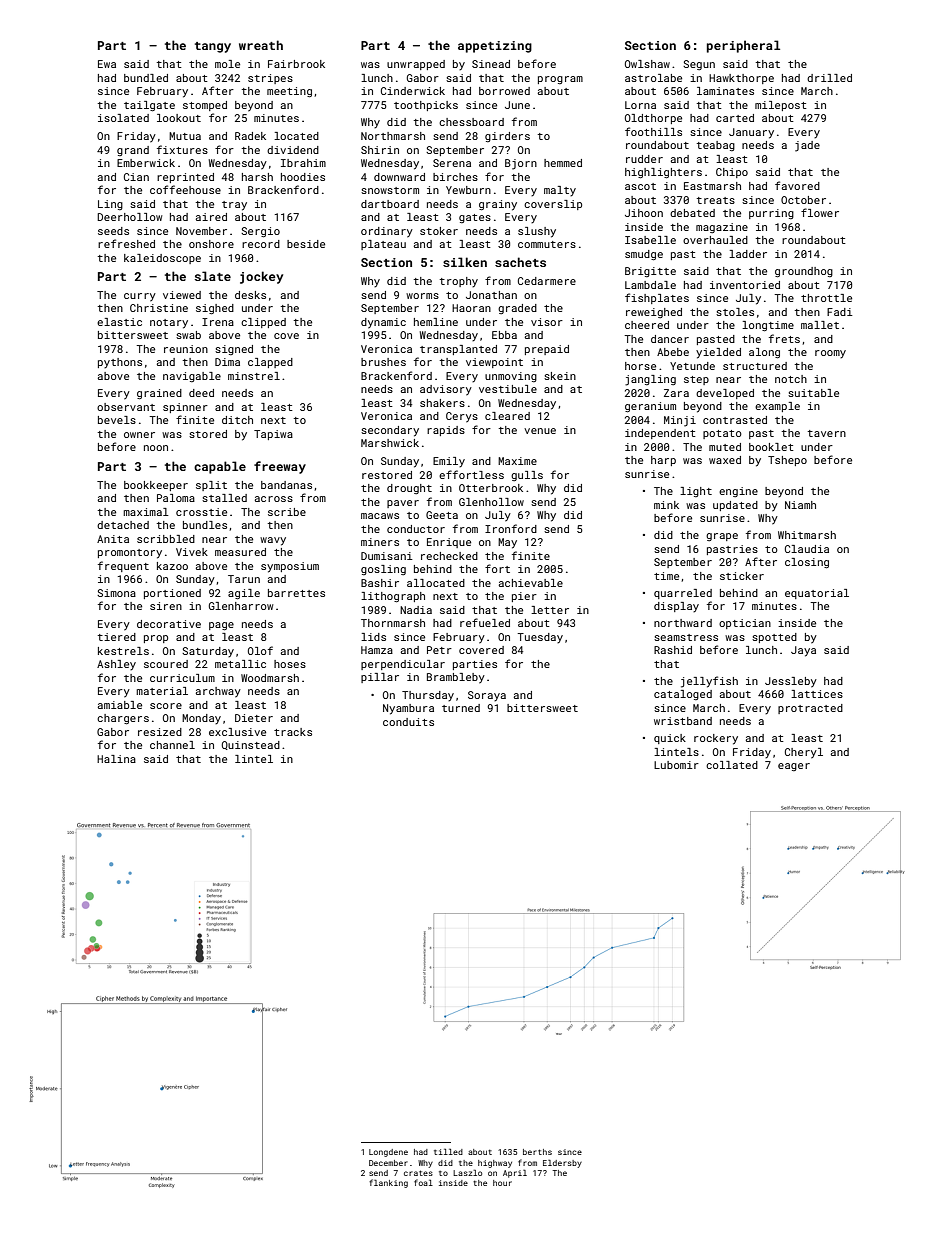 This page has width=952, height=1233. What do you see at coordinates (495, 47) in the page?
I see `appetizing` at bounding box center [495, 47].
